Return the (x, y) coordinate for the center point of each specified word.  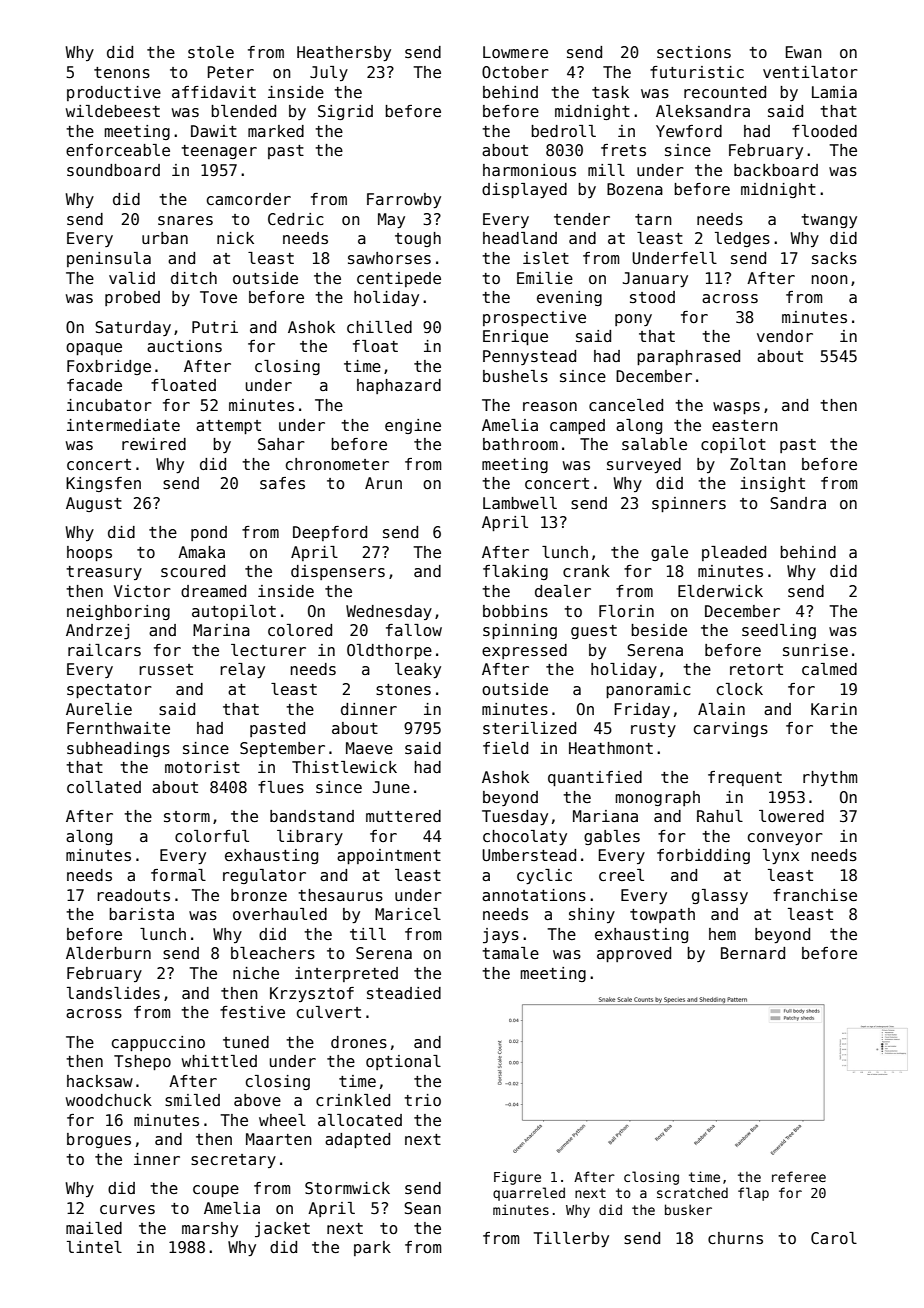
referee (799, 1176)
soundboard (113, 170)
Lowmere (515, 52)
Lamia (834, 92)
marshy (210, 1230)
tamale (510, 953)
